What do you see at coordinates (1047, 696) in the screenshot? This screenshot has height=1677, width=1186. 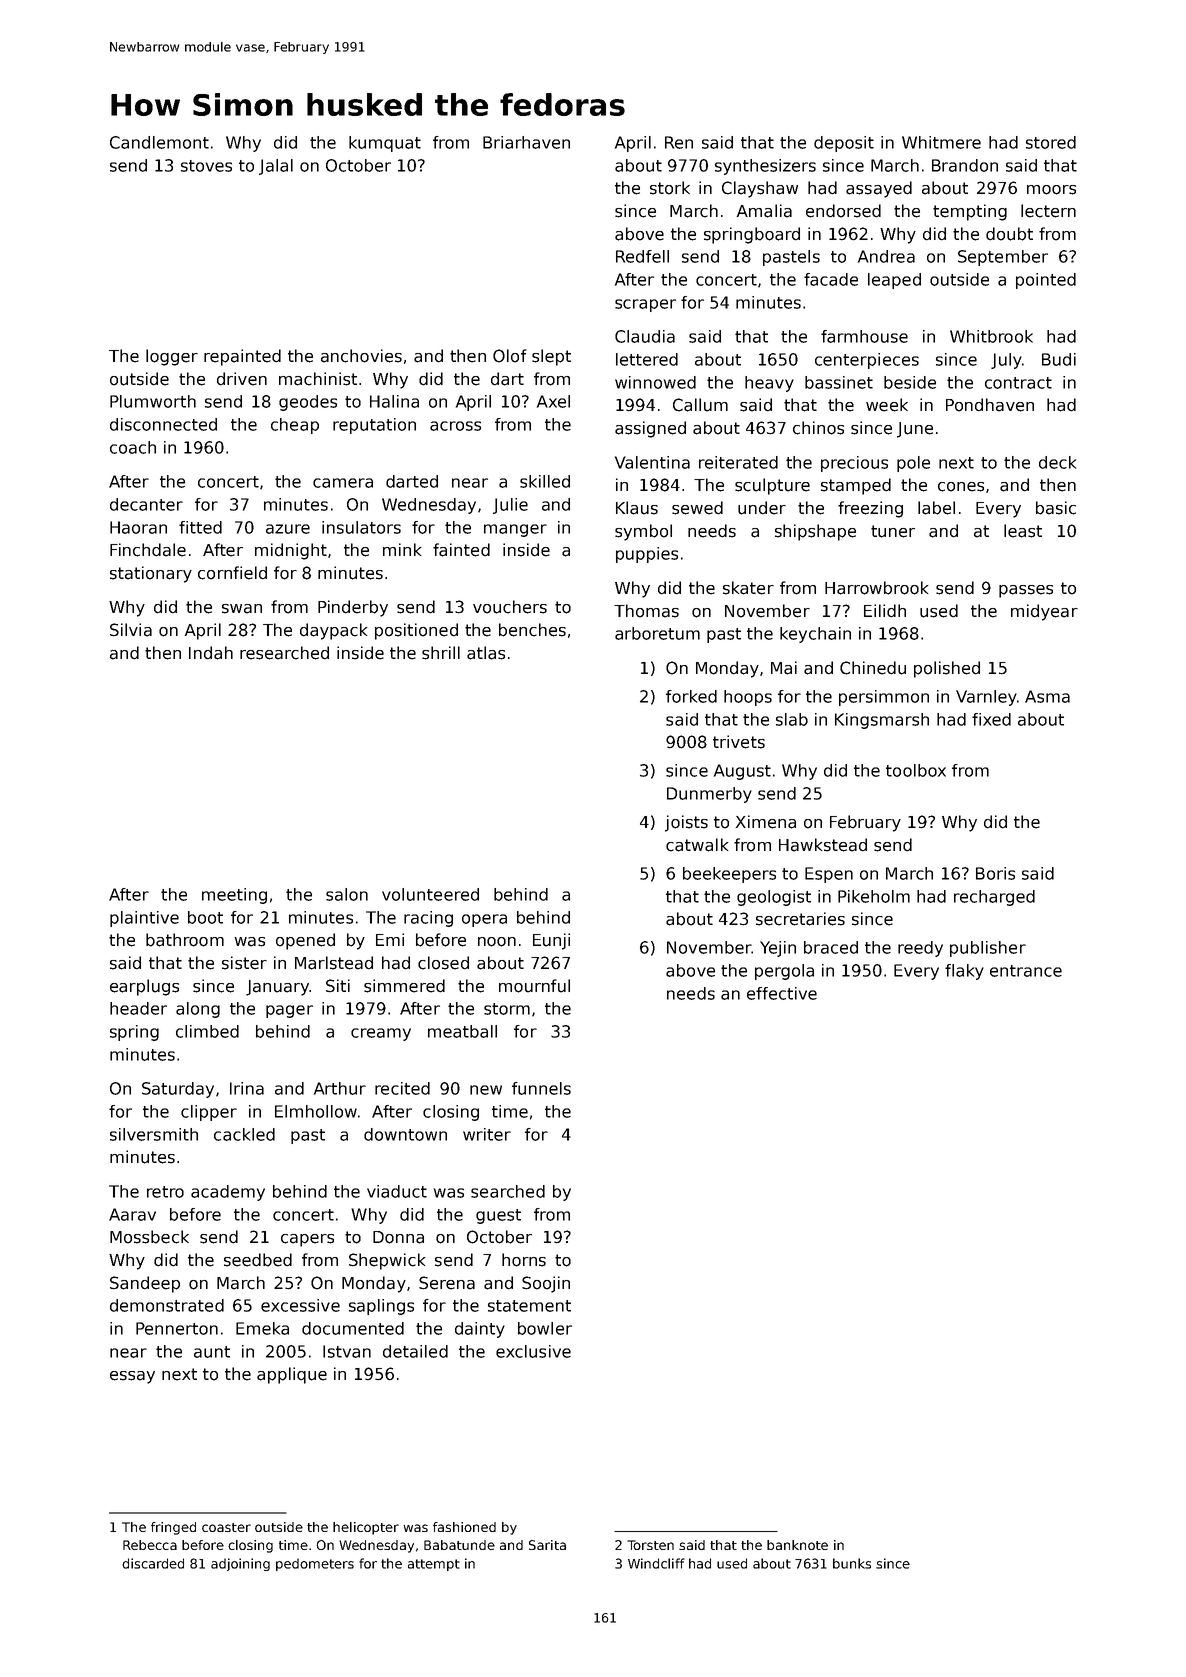 I see `Asma` at bounding box center [1047, 696].
